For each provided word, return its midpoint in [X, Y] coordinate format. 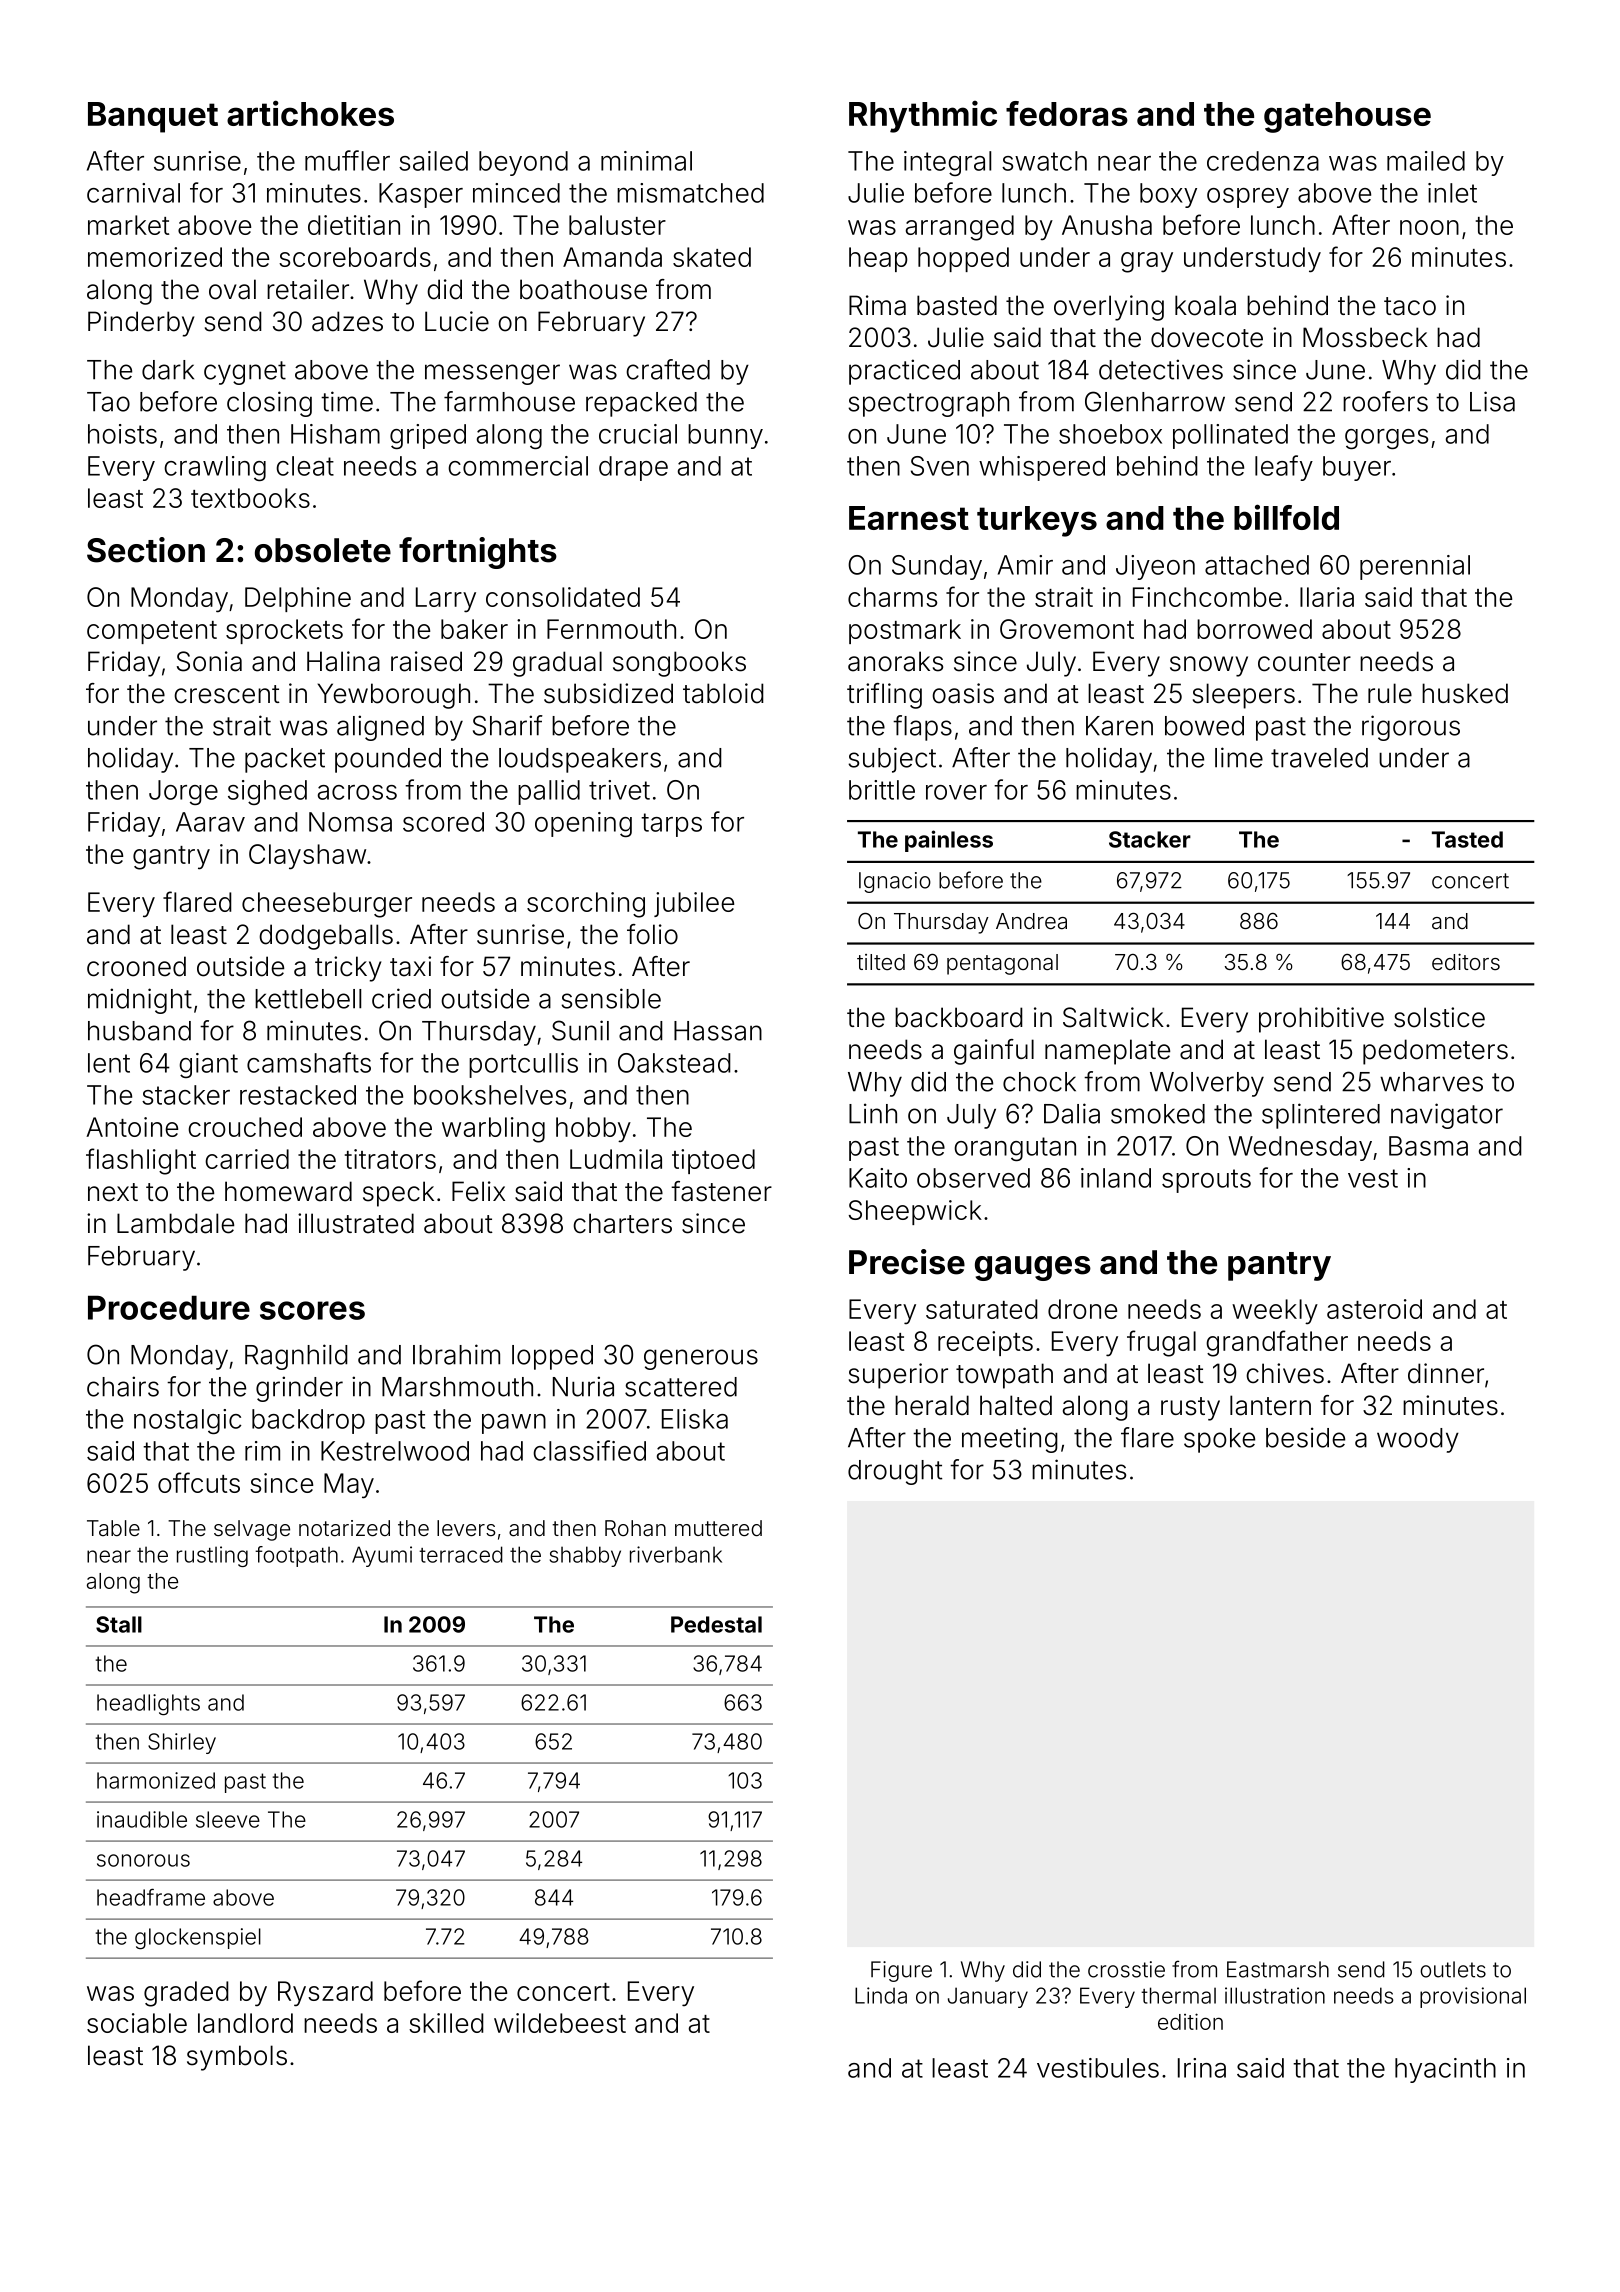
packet [285, 760]
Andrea [1031, 921]
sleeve [228, 1819]
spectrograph [928, 404]
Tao [108, 402]
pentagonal [1002, 964]
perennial [1415, 567]
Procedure [169, 1307]
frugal [1161, 1343]
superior [898, 1376]
